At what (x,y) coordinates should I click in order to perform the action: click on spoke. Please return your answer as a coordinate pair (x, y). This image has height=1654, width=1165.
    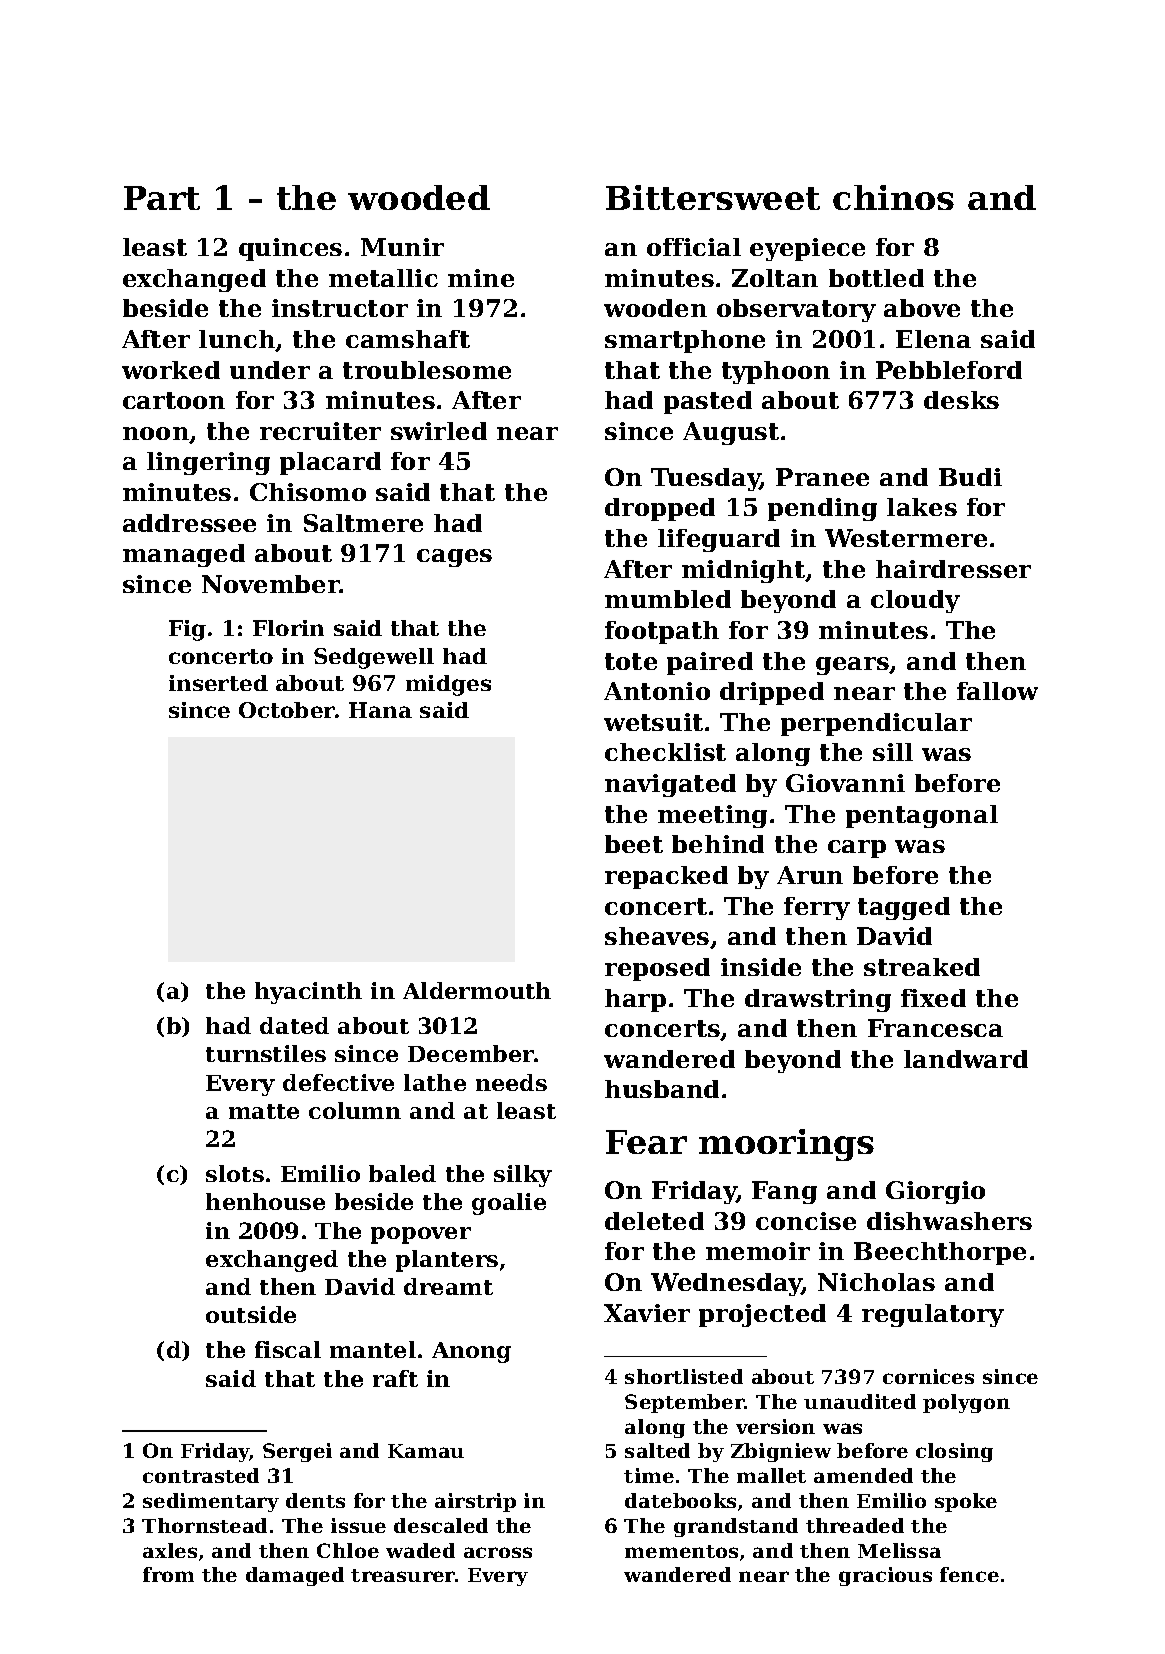
    Looking at the image, I should click on (966, 1502).
